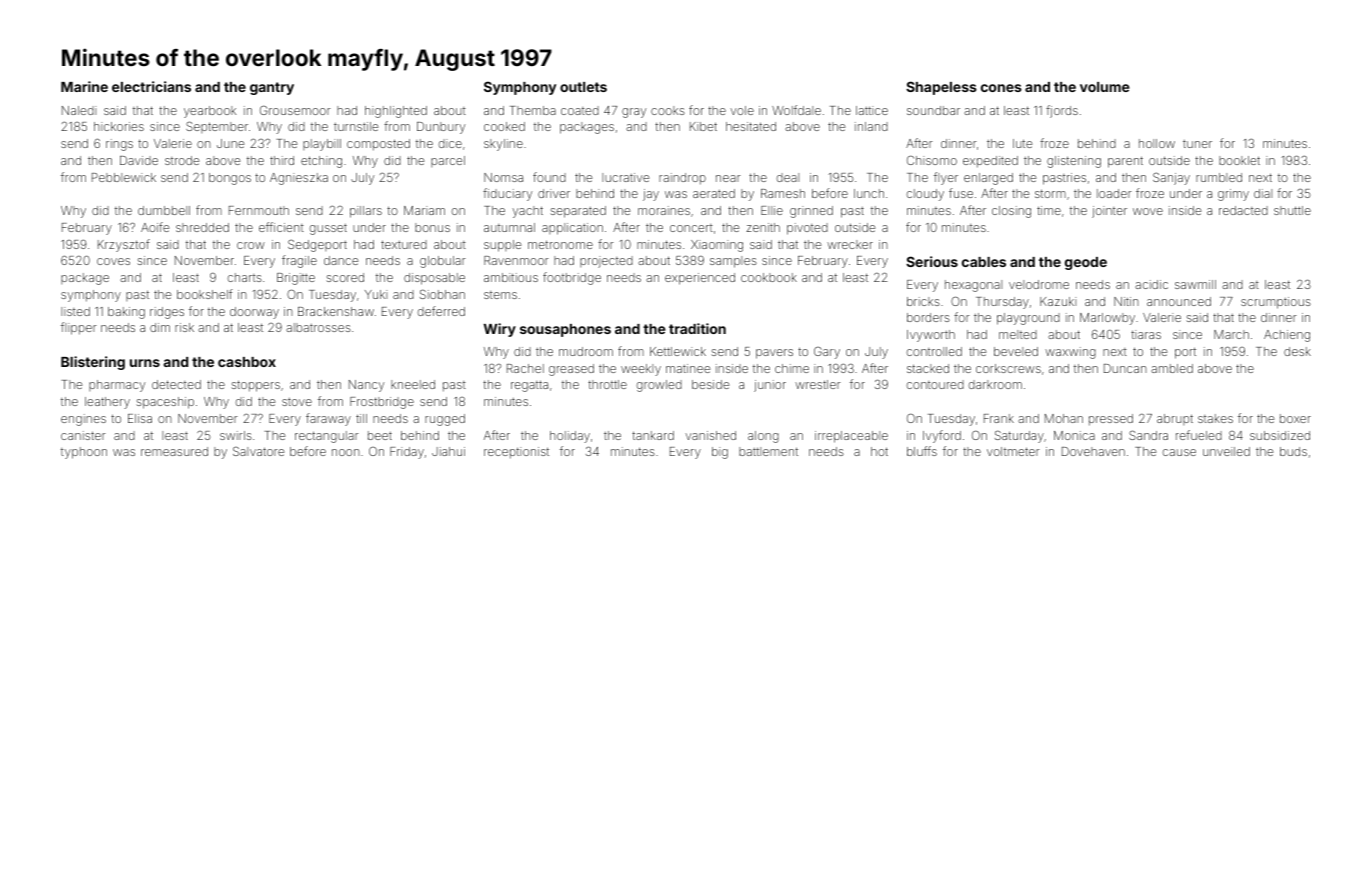  Describe the element at coordinates (751, 126) in the document. I see `hesitated` at that location.
